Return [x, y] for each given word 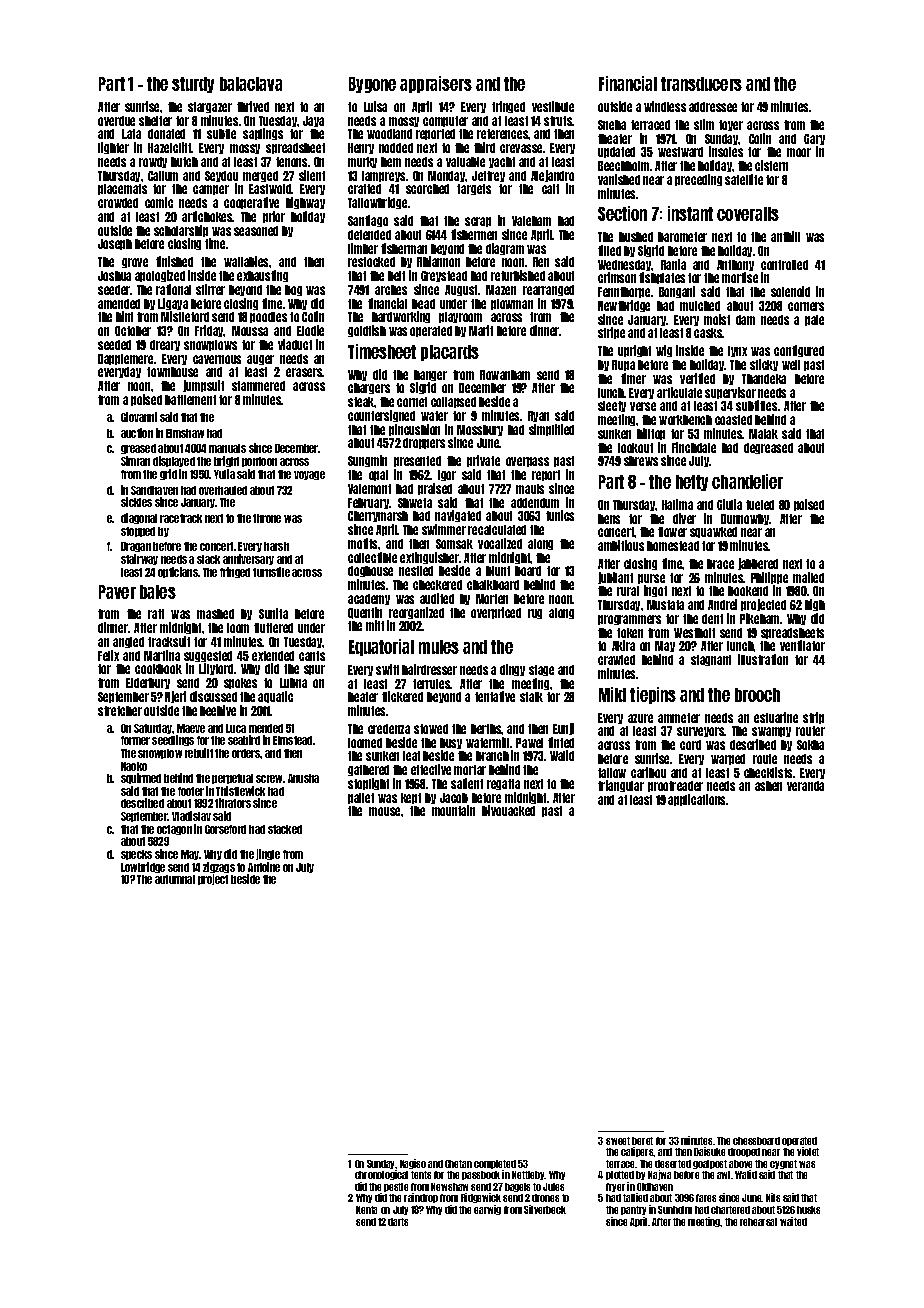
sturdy [193, 85]
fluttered [273, 628]
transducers [701, 84]
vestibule [553, 106]
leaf [411, 756]
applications [696, 800]
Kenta [366, 1210]
